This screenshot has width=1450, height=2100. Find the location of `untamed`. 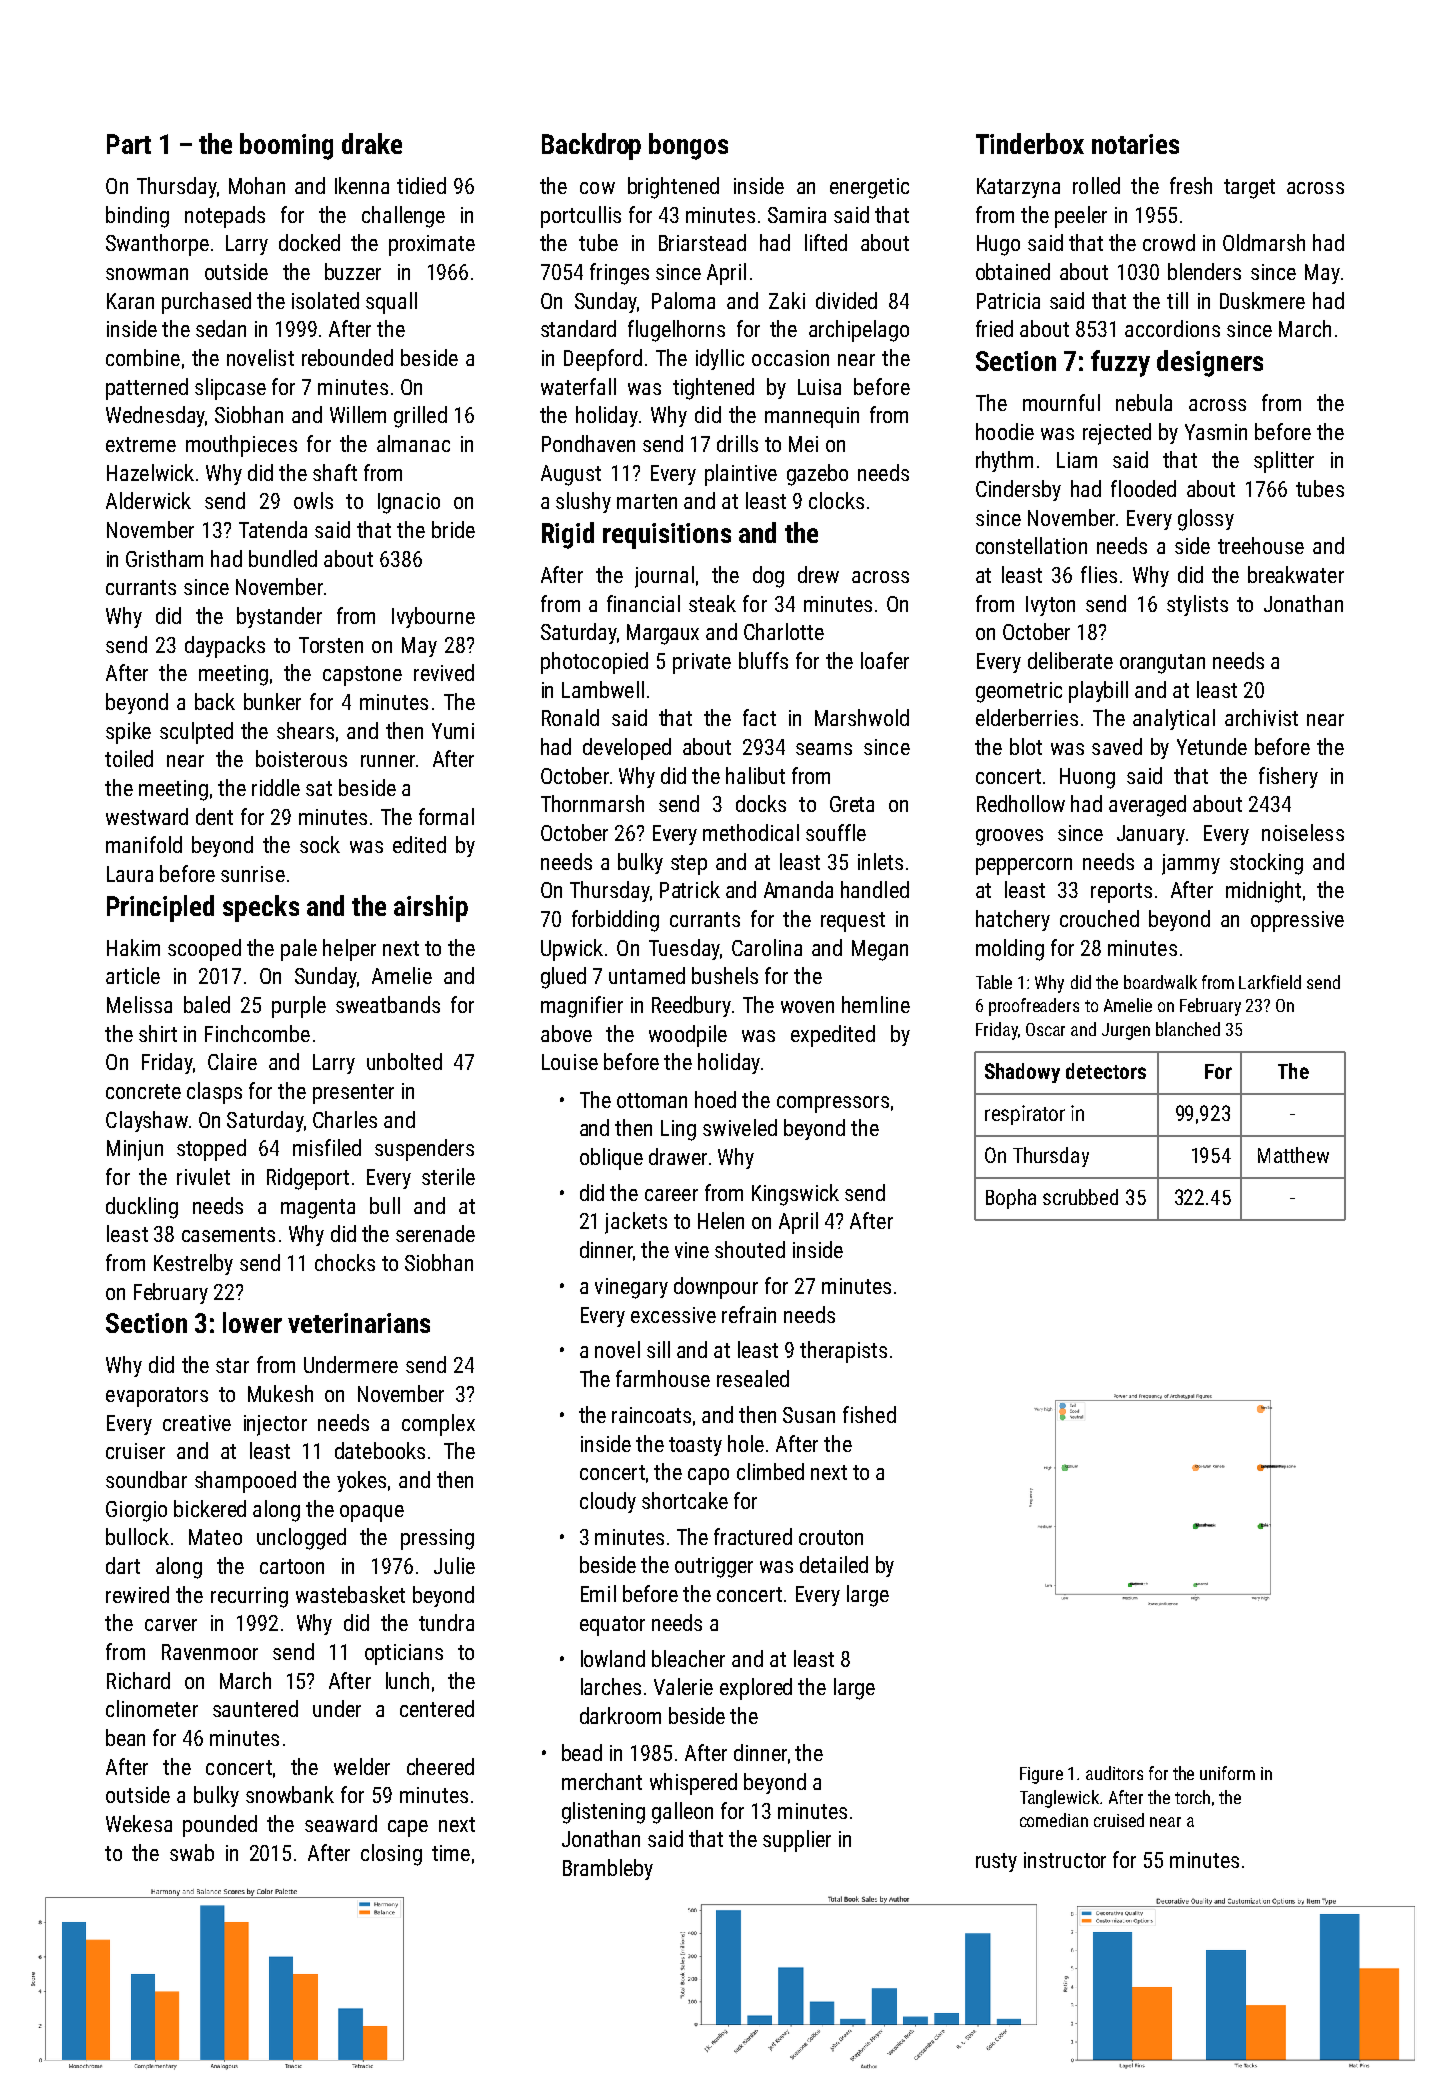

untamed is located at coordinates (647, 975).
